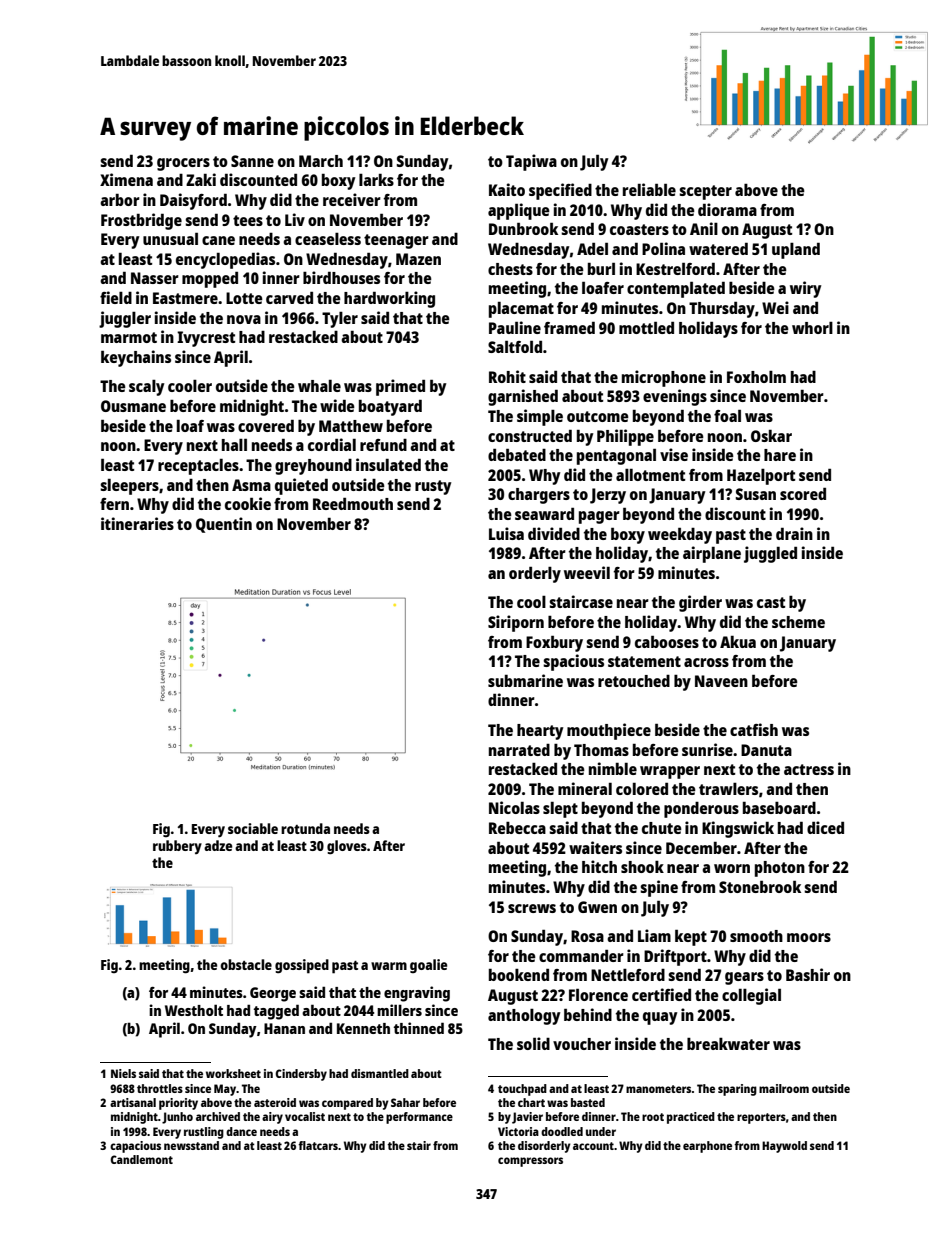 Image resolution: width=952 pixels, height=1233 pixels. I want to click on upland, so click(796, 250).
